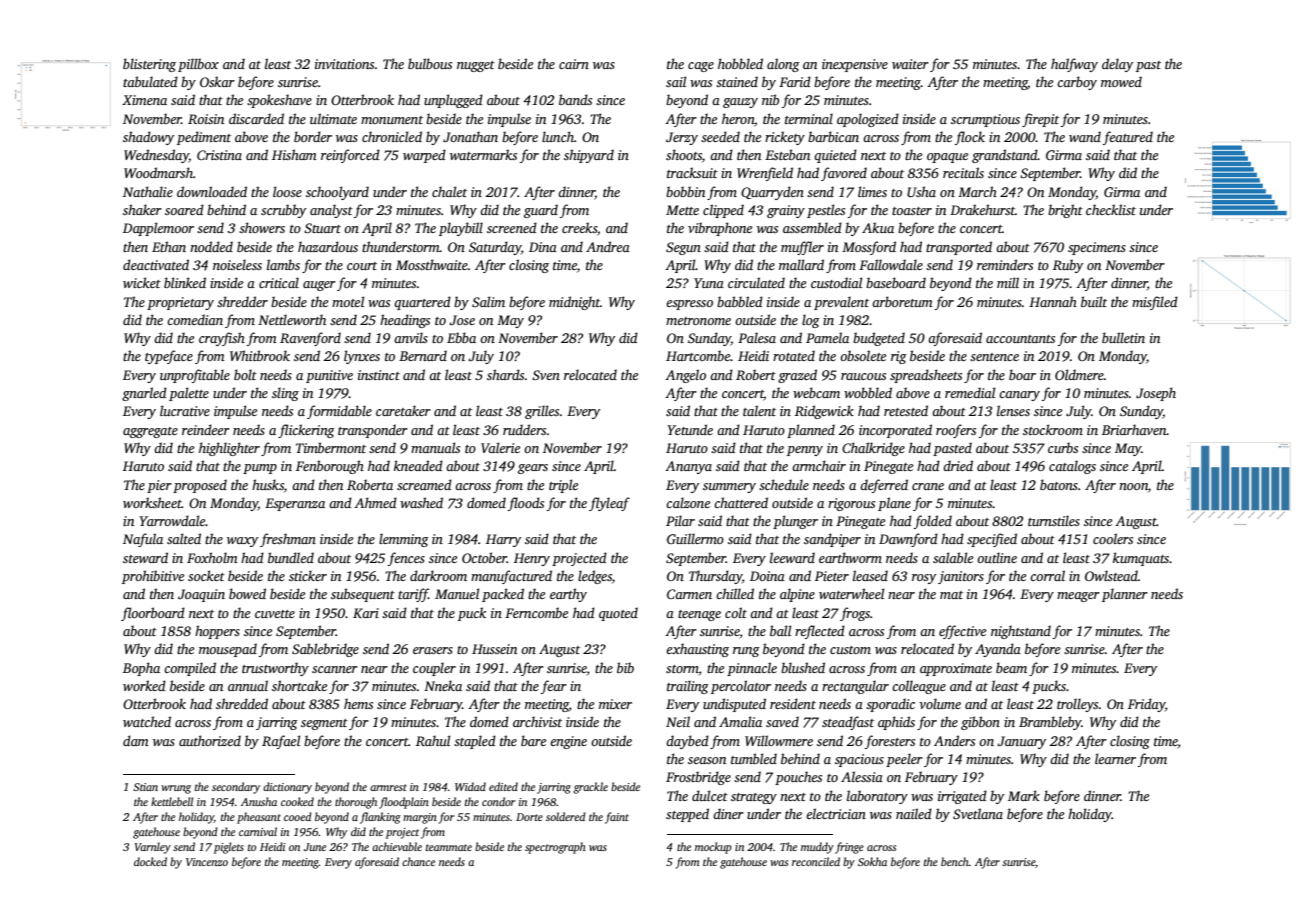 This screenshot has width=1308, height=924. I want to click on gnarled, so click(144, 394).
